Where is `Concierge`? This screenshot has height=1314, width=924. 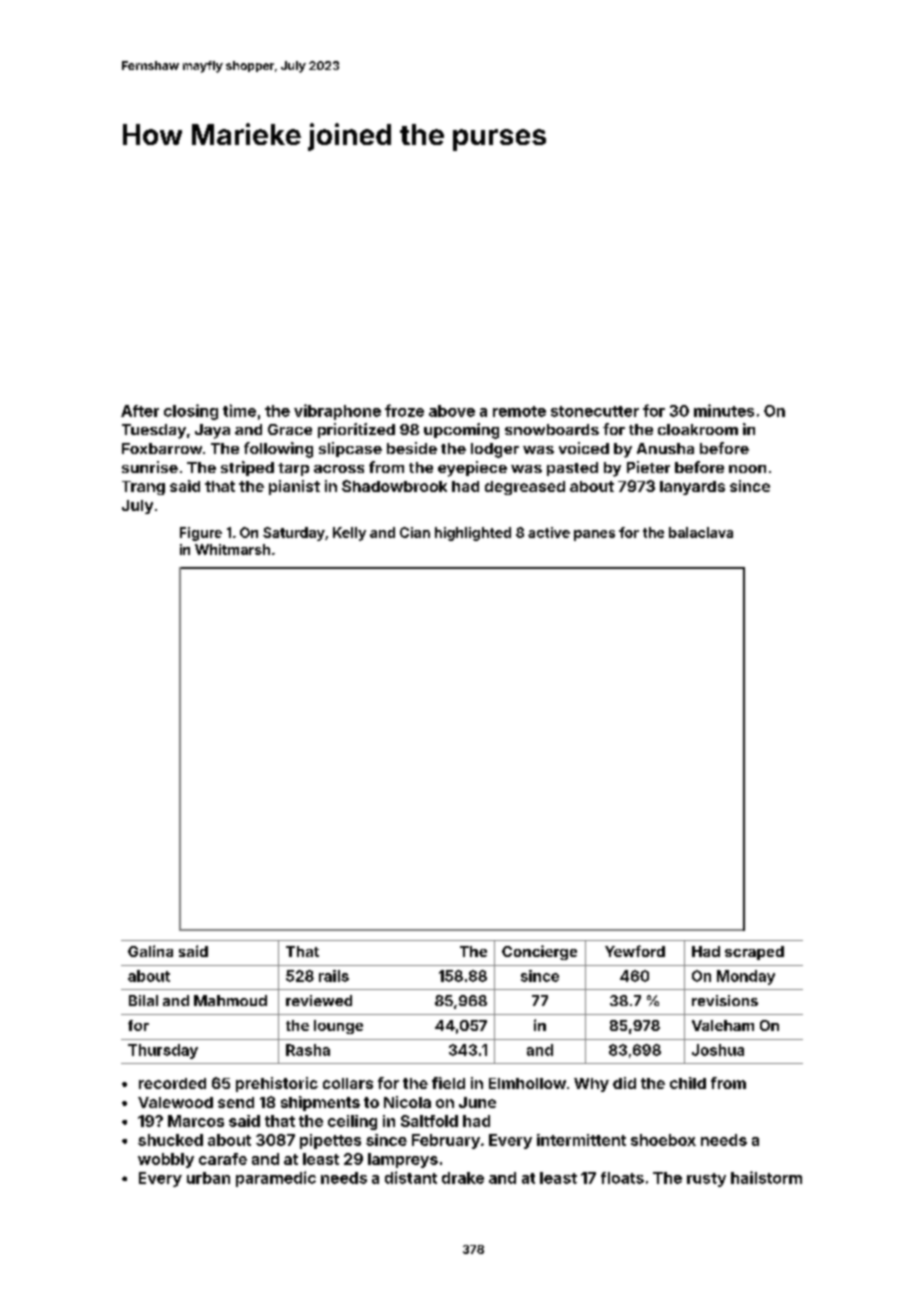
Concierge is located at coordinates (539, 952).
